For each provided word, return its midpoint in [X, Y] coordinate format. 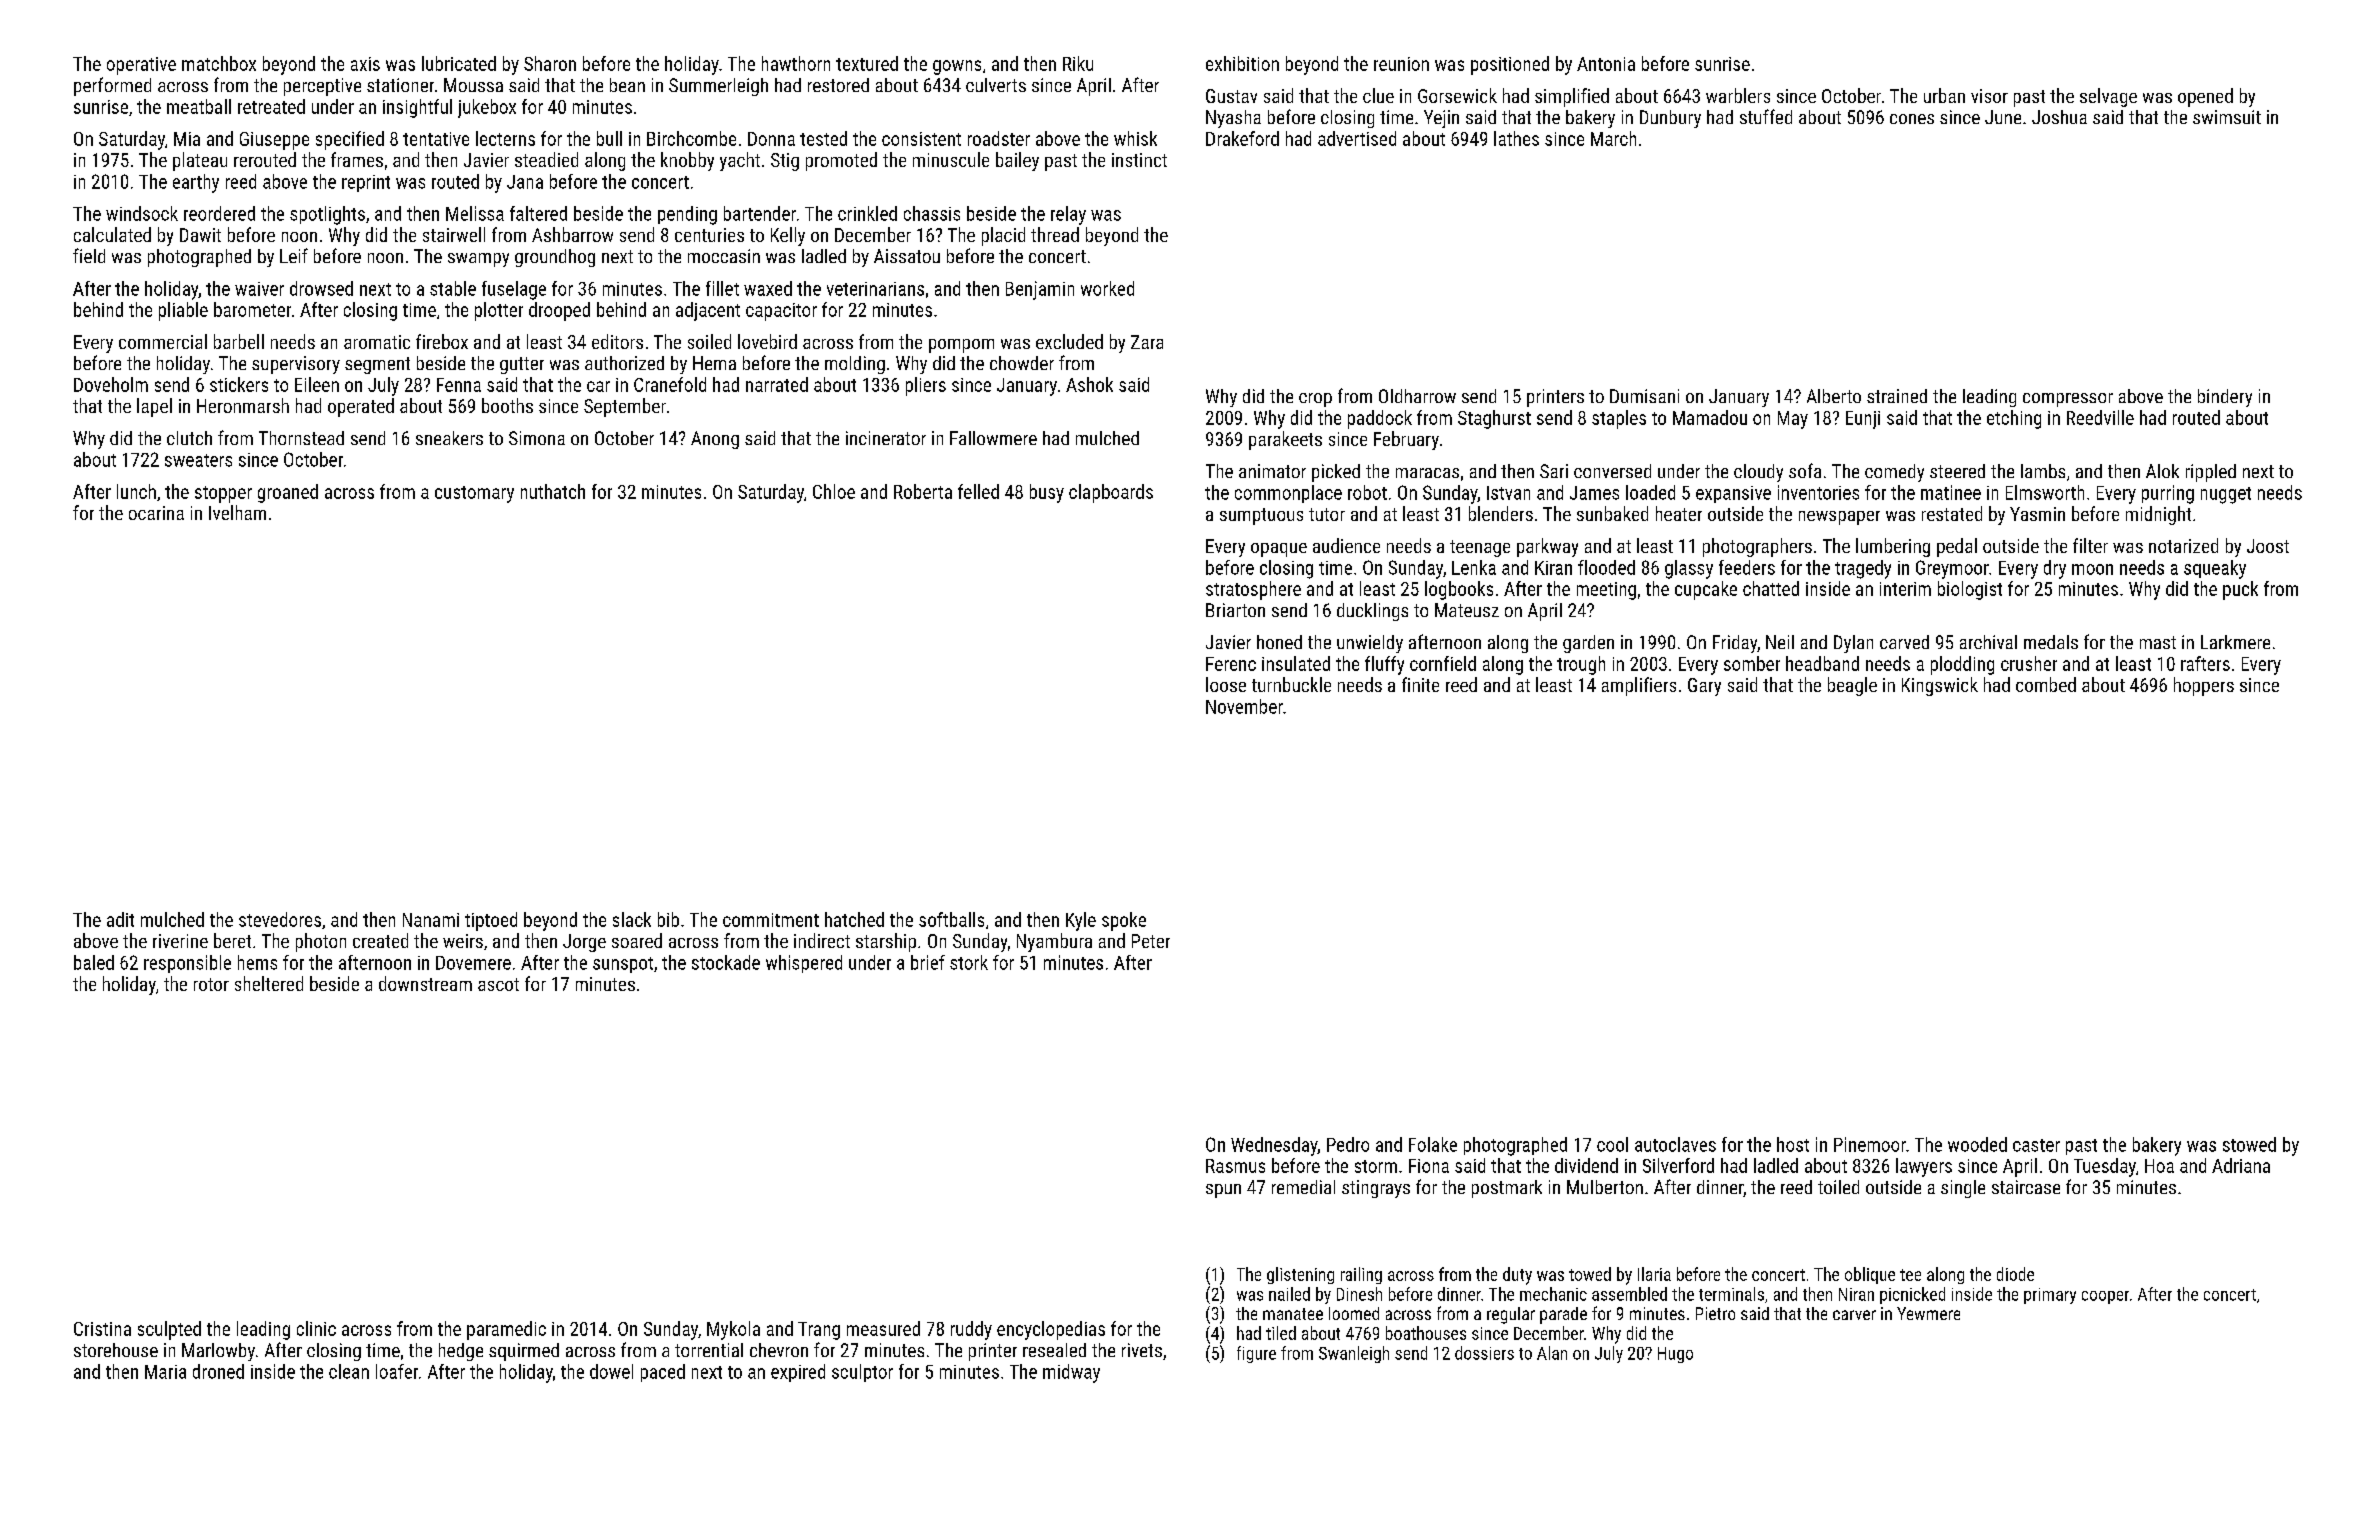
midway [1071, 1373]
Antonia [1606, 64]
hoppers [2204, 686]
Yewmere [1928, 1313]
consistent [921, 139]
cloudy [1758, 473]
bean [627, 85]
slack [632, 919]
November [1244, 706]
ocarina [156, 513]
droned [218, 1371]
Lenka [1474, 567]
